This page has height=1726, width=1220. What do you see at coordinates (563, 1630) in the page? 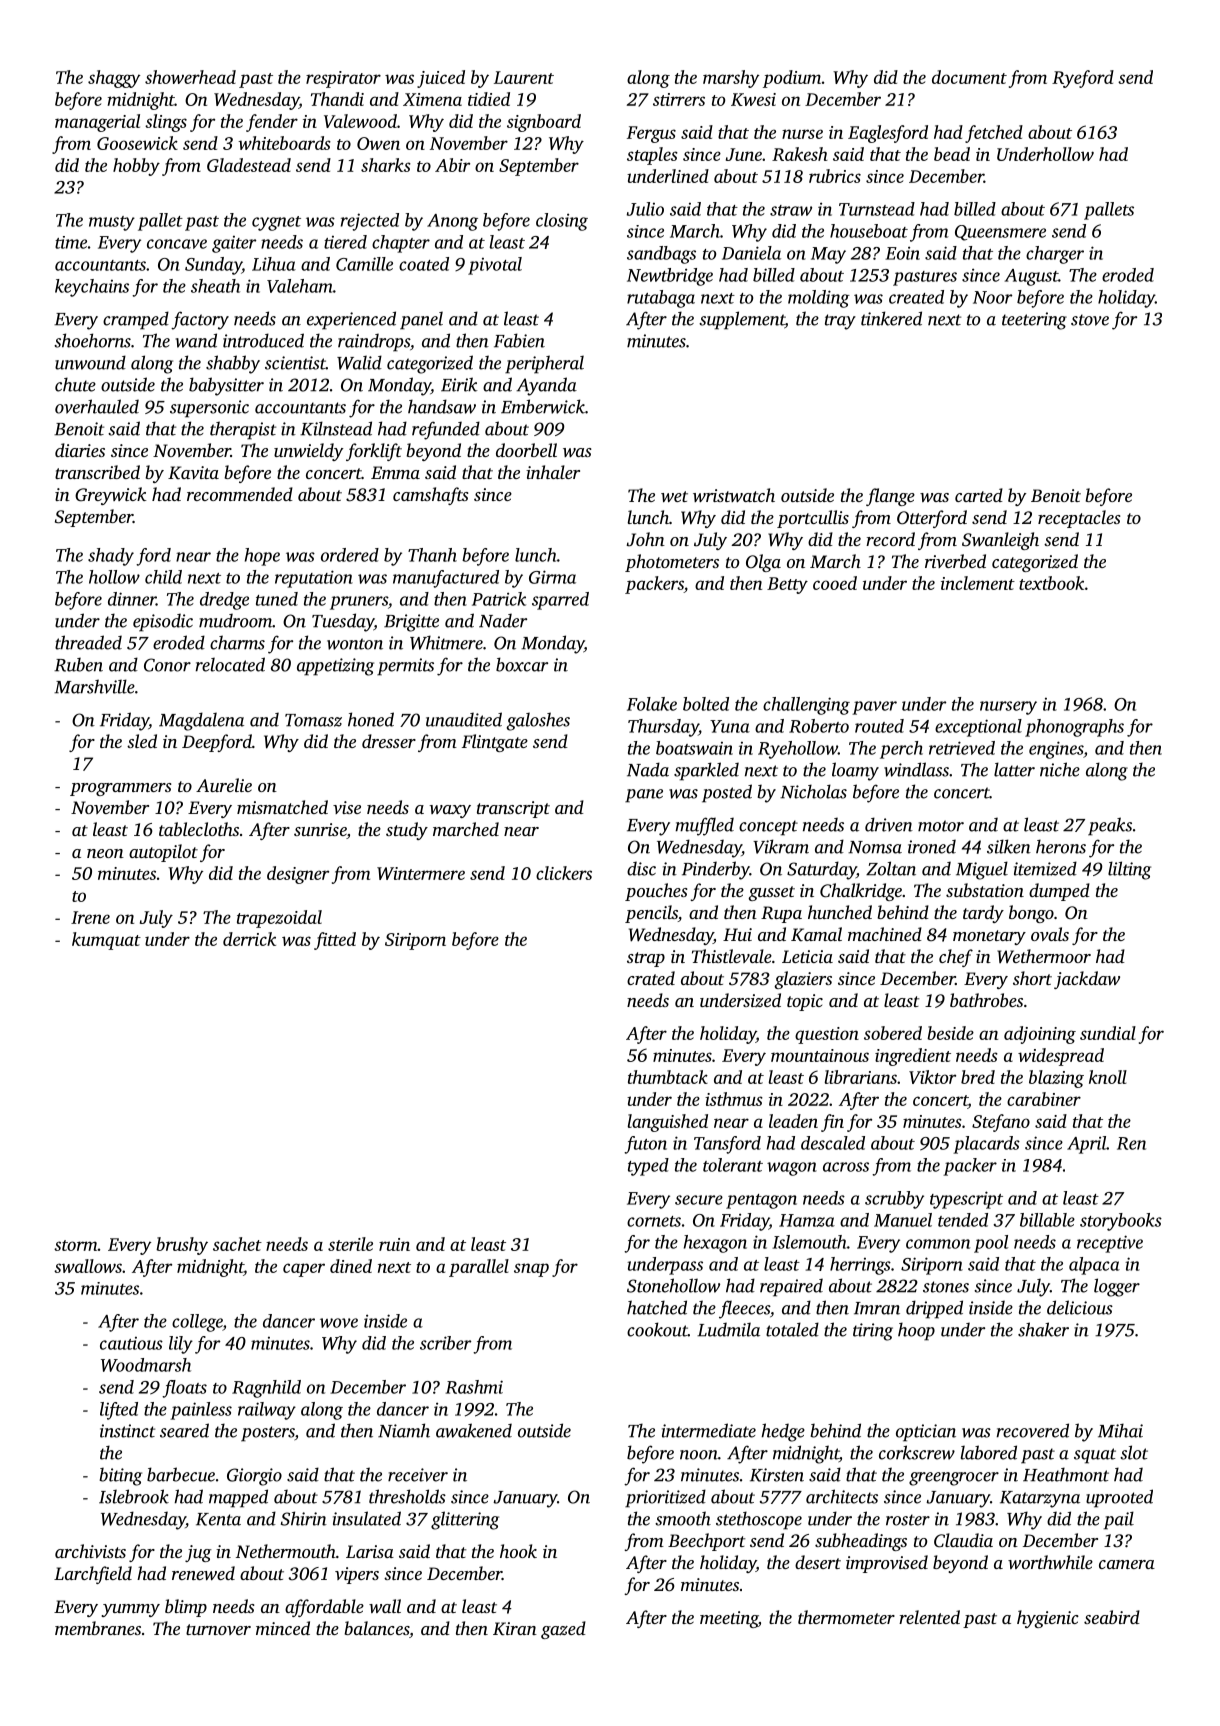
I see `gazed` at bounding box center [563, 1630].
